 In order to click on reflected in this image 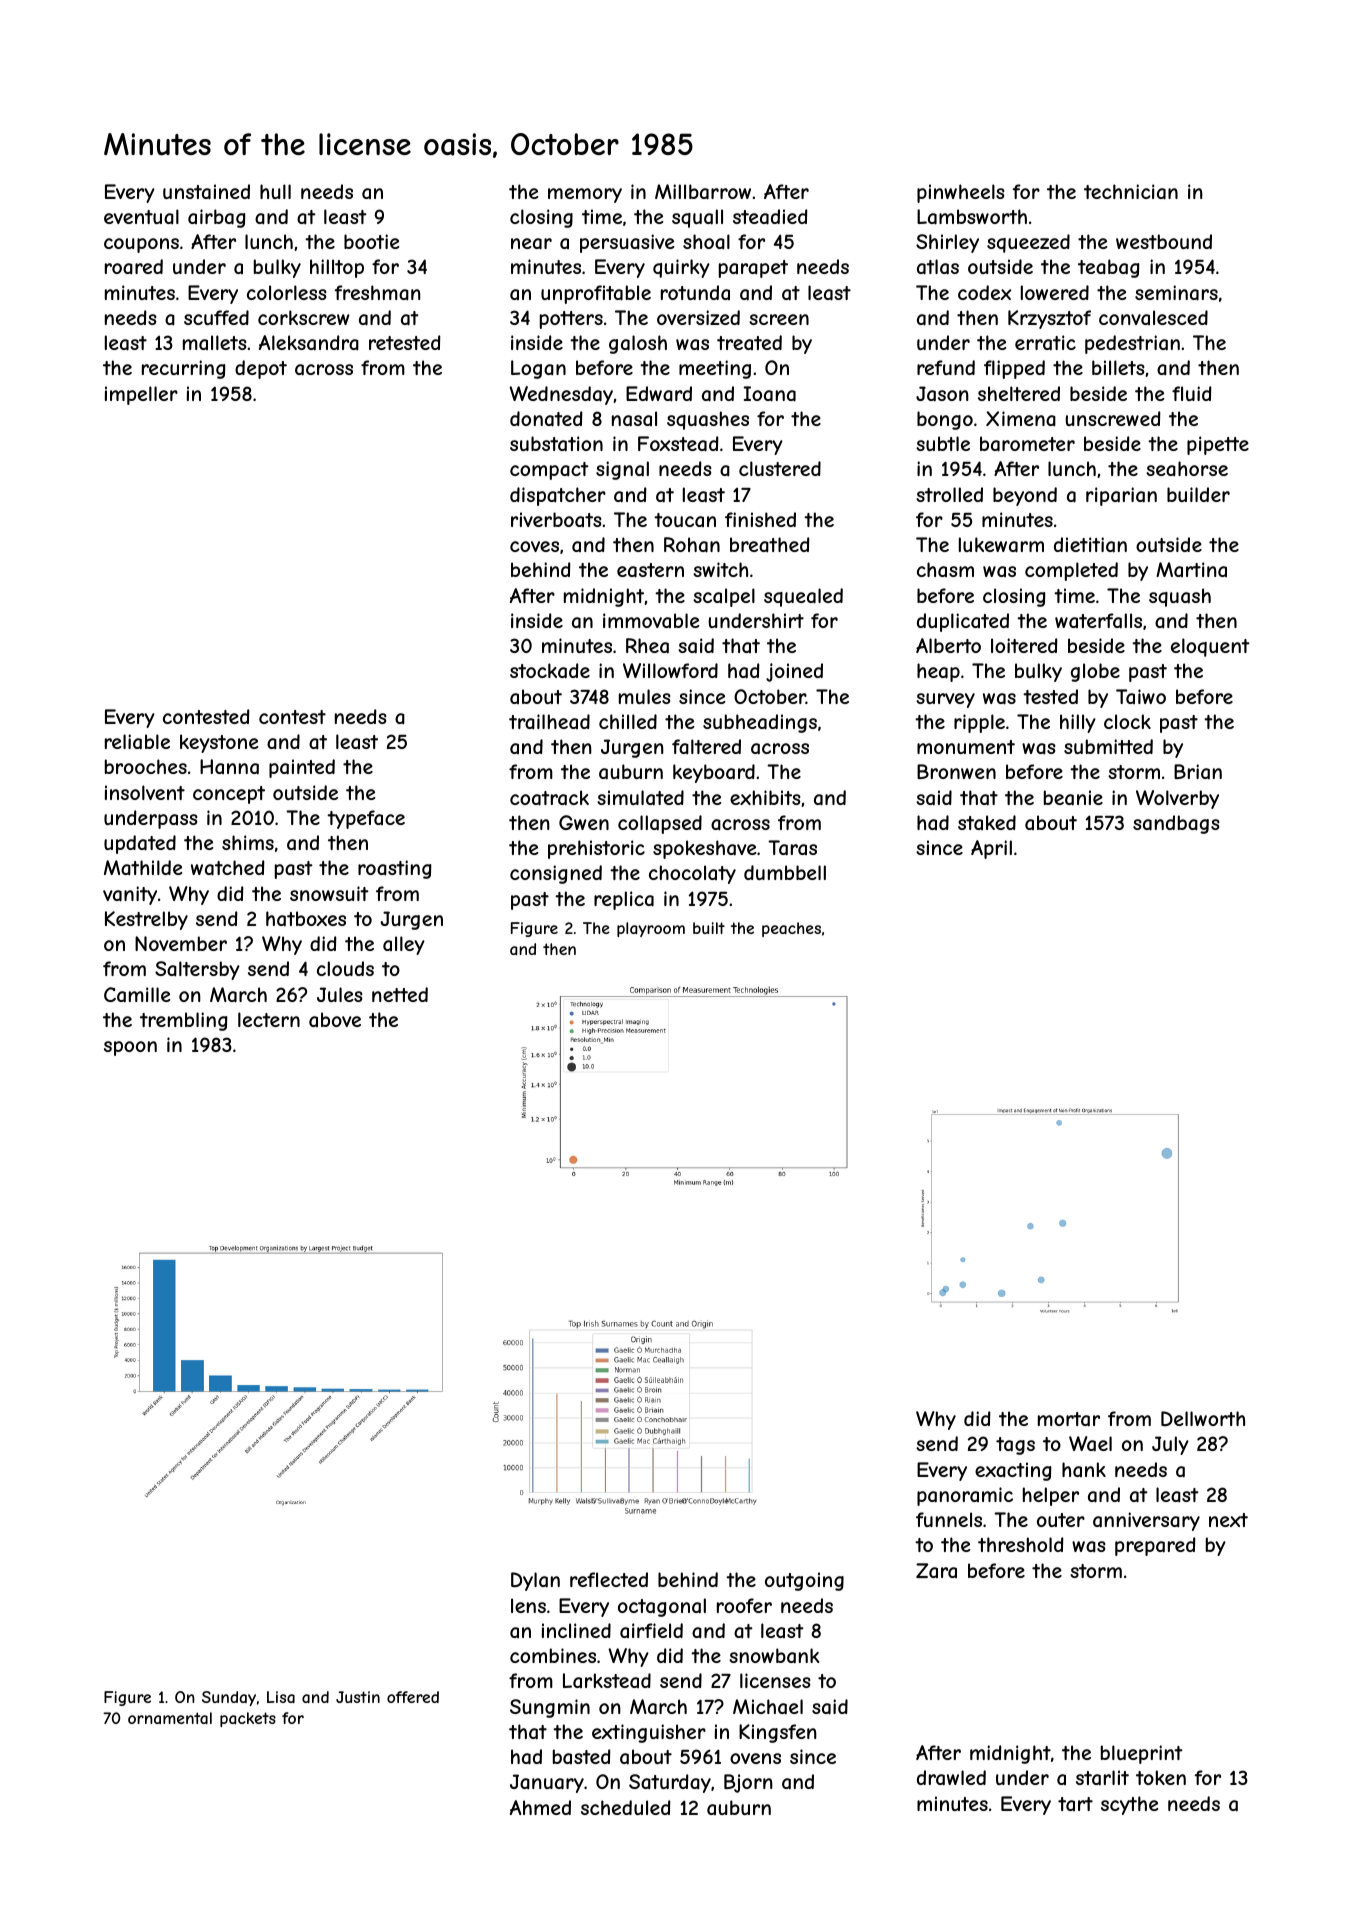, I will do `click(609, 1579)`.
